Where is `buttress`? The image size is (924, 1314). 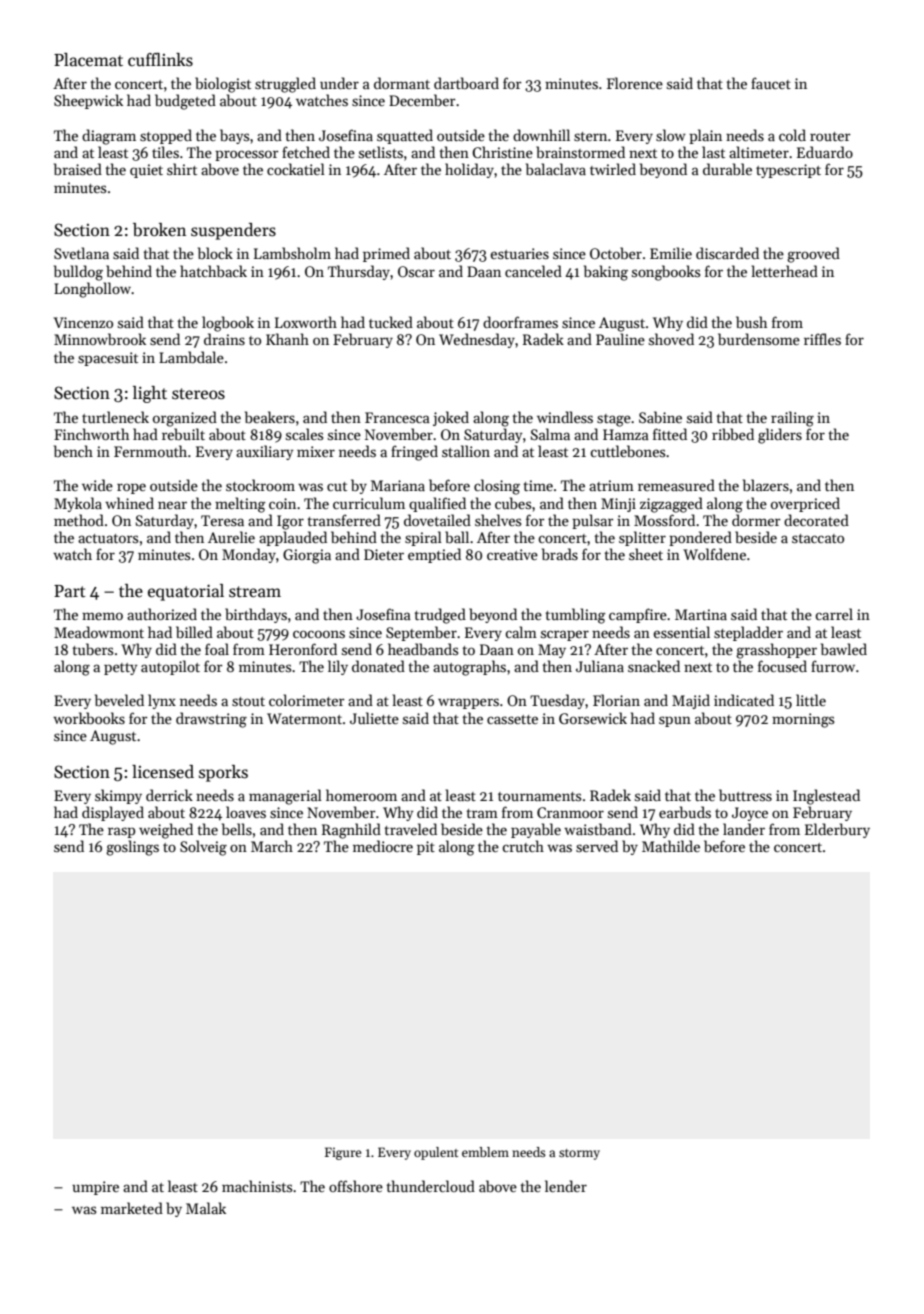
buttress is located at coordinates (745, 795).
